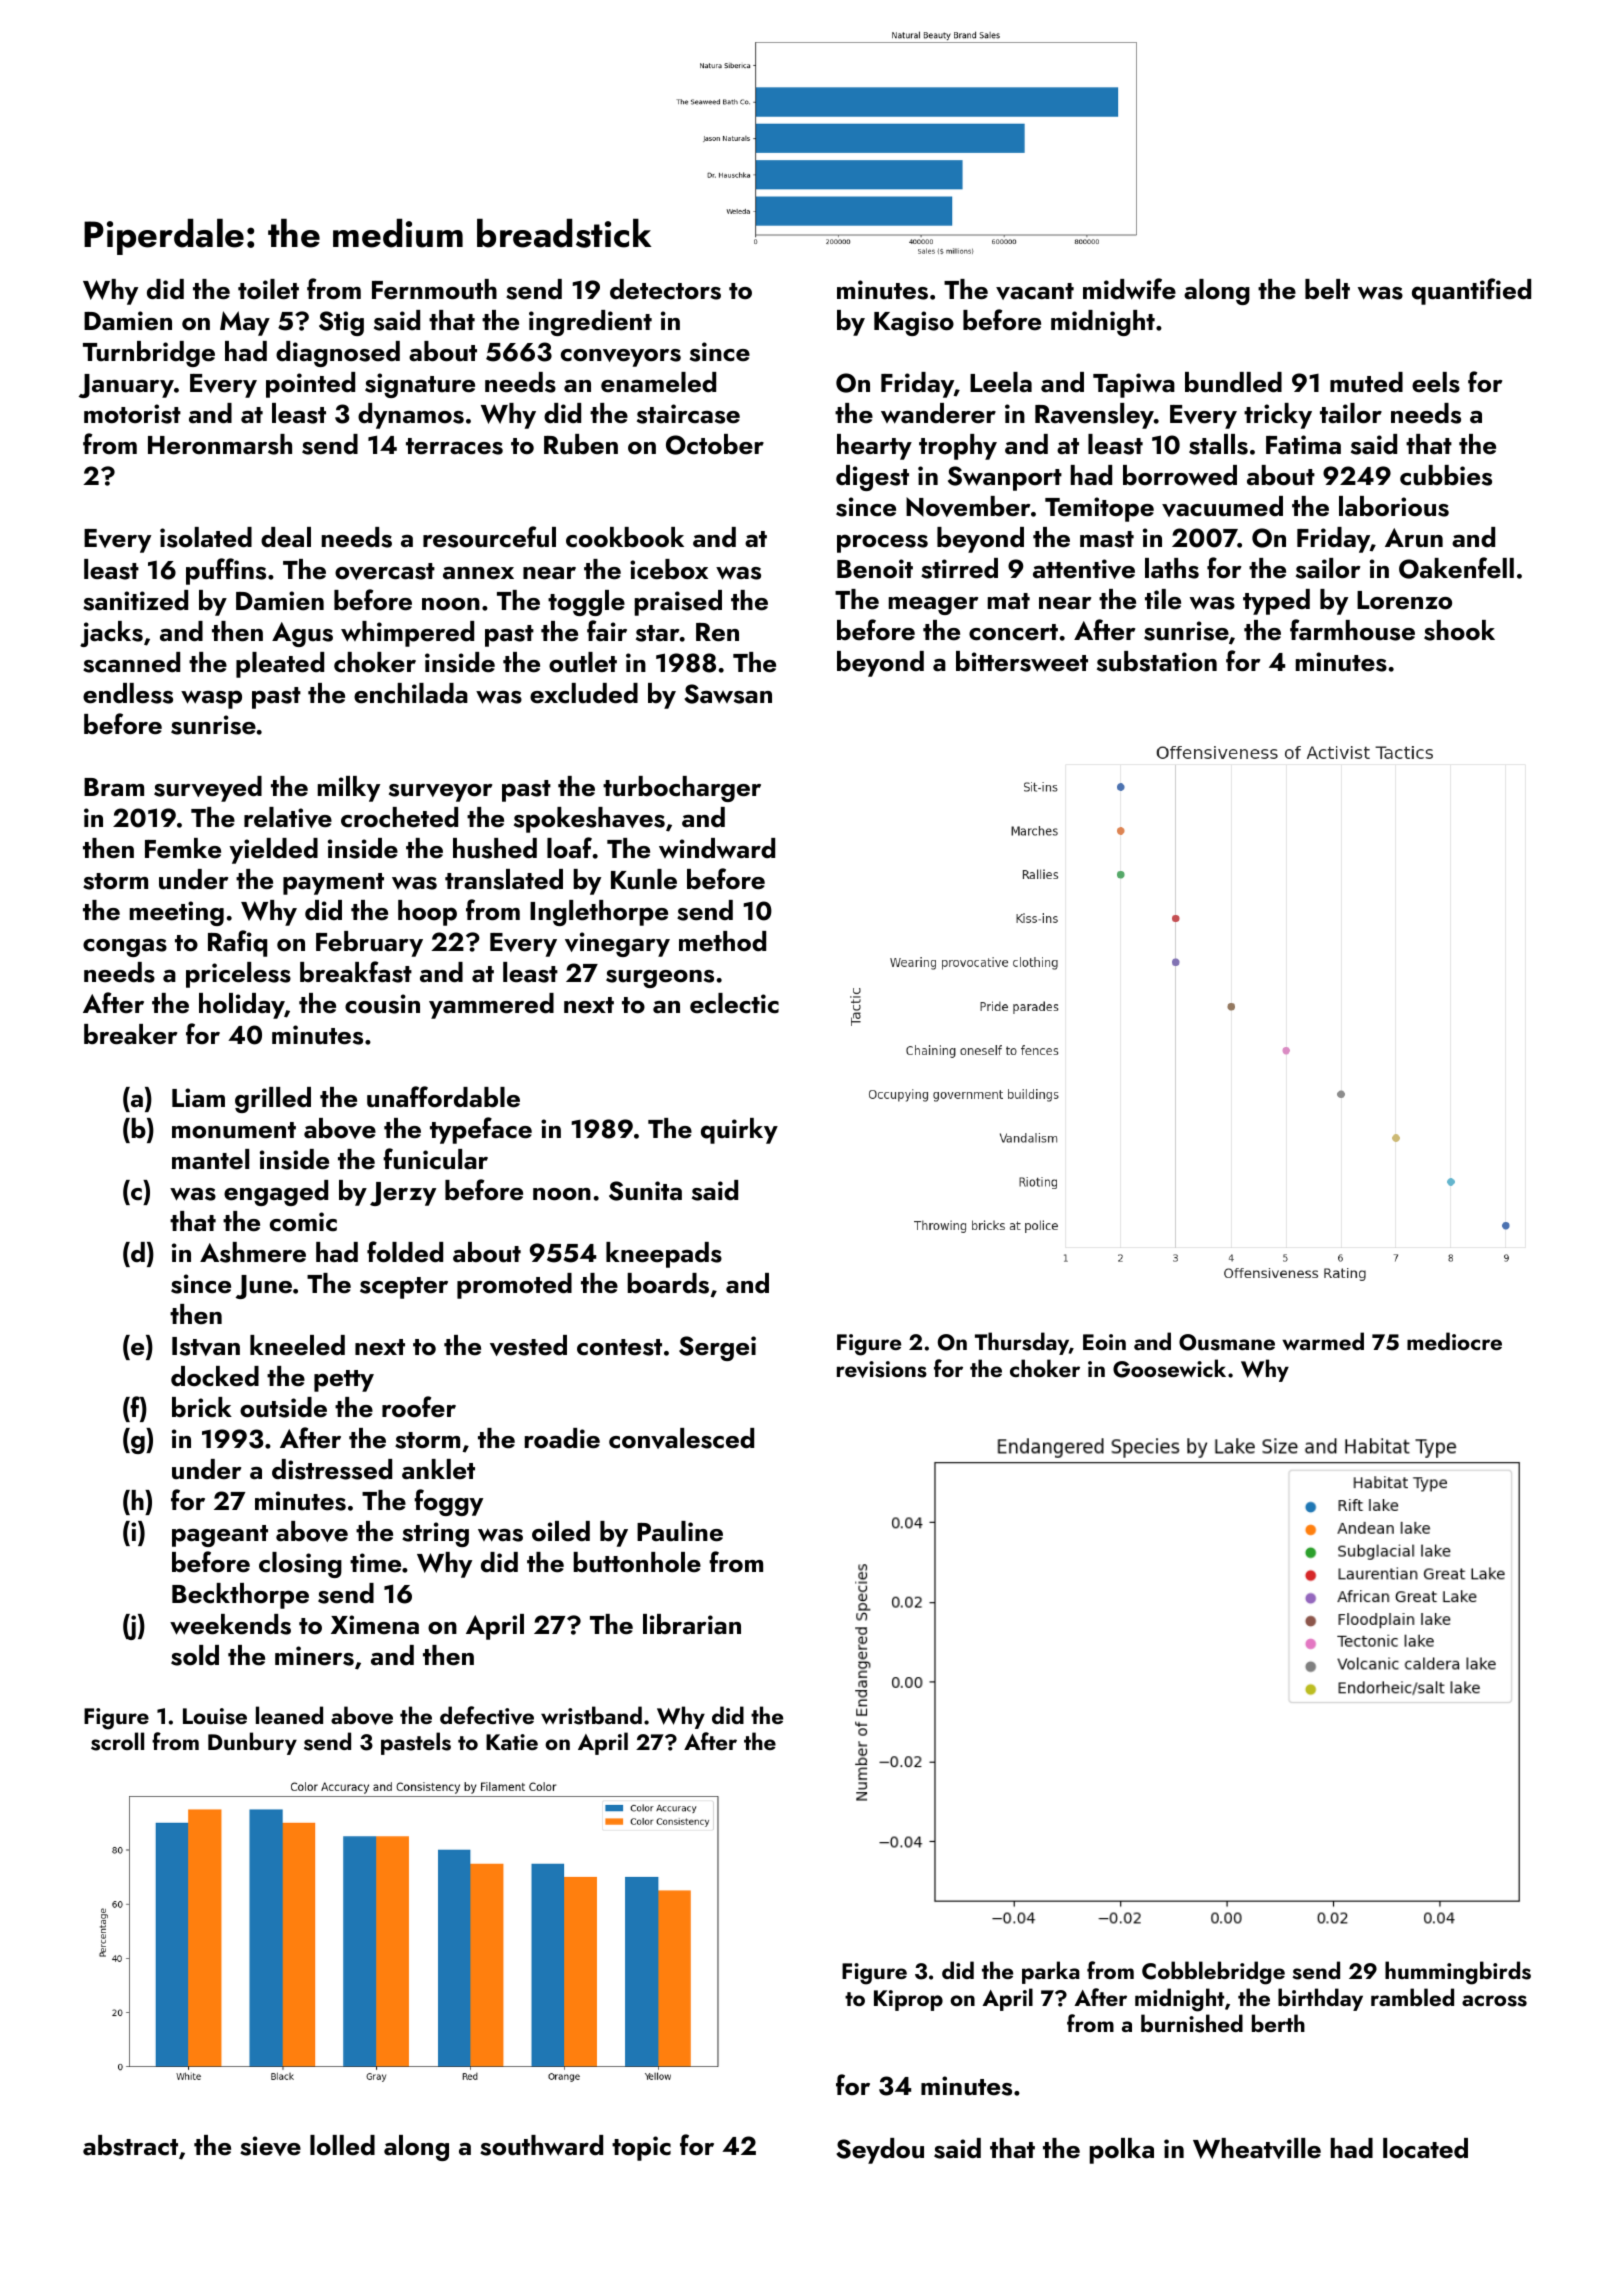 This screenshot has height=2292, width=1620. Describe the element at coordinates (130, 2145) in the screenshot. I see `abstract` at that location.
